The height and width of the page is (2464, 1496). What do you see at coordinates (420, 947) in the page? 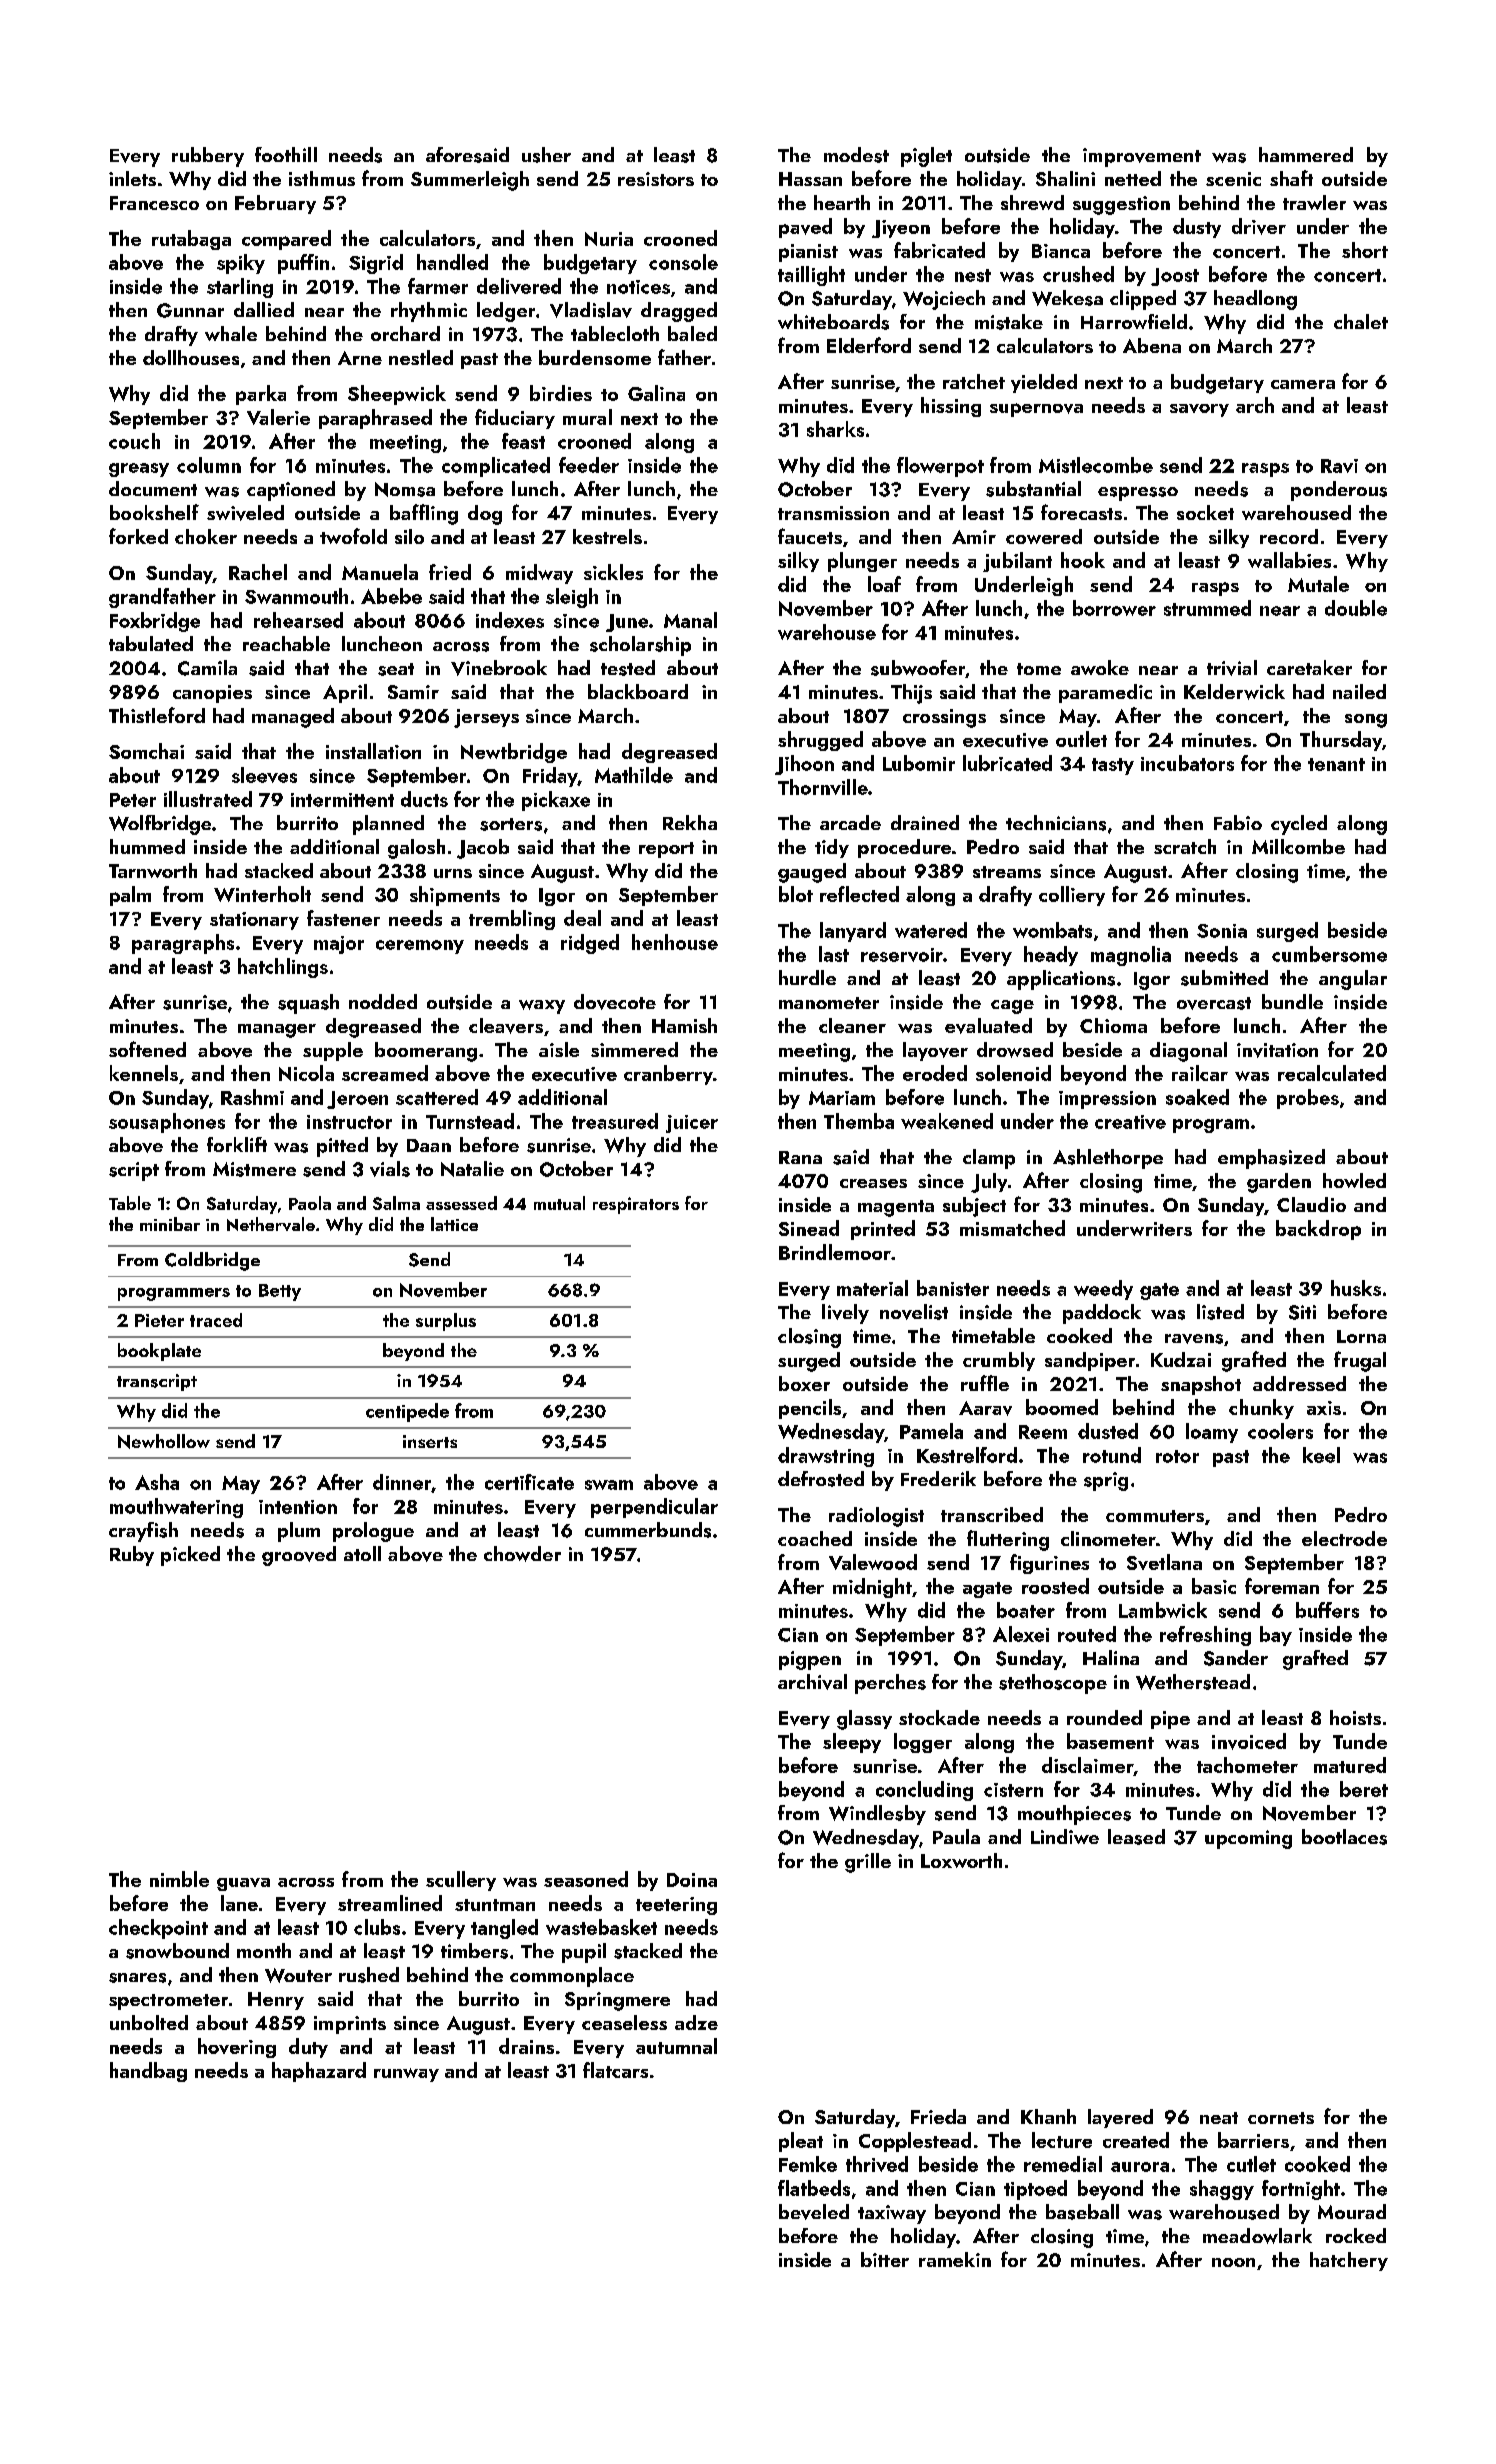
I see `ceremony` at bounding box center [420, 947].
